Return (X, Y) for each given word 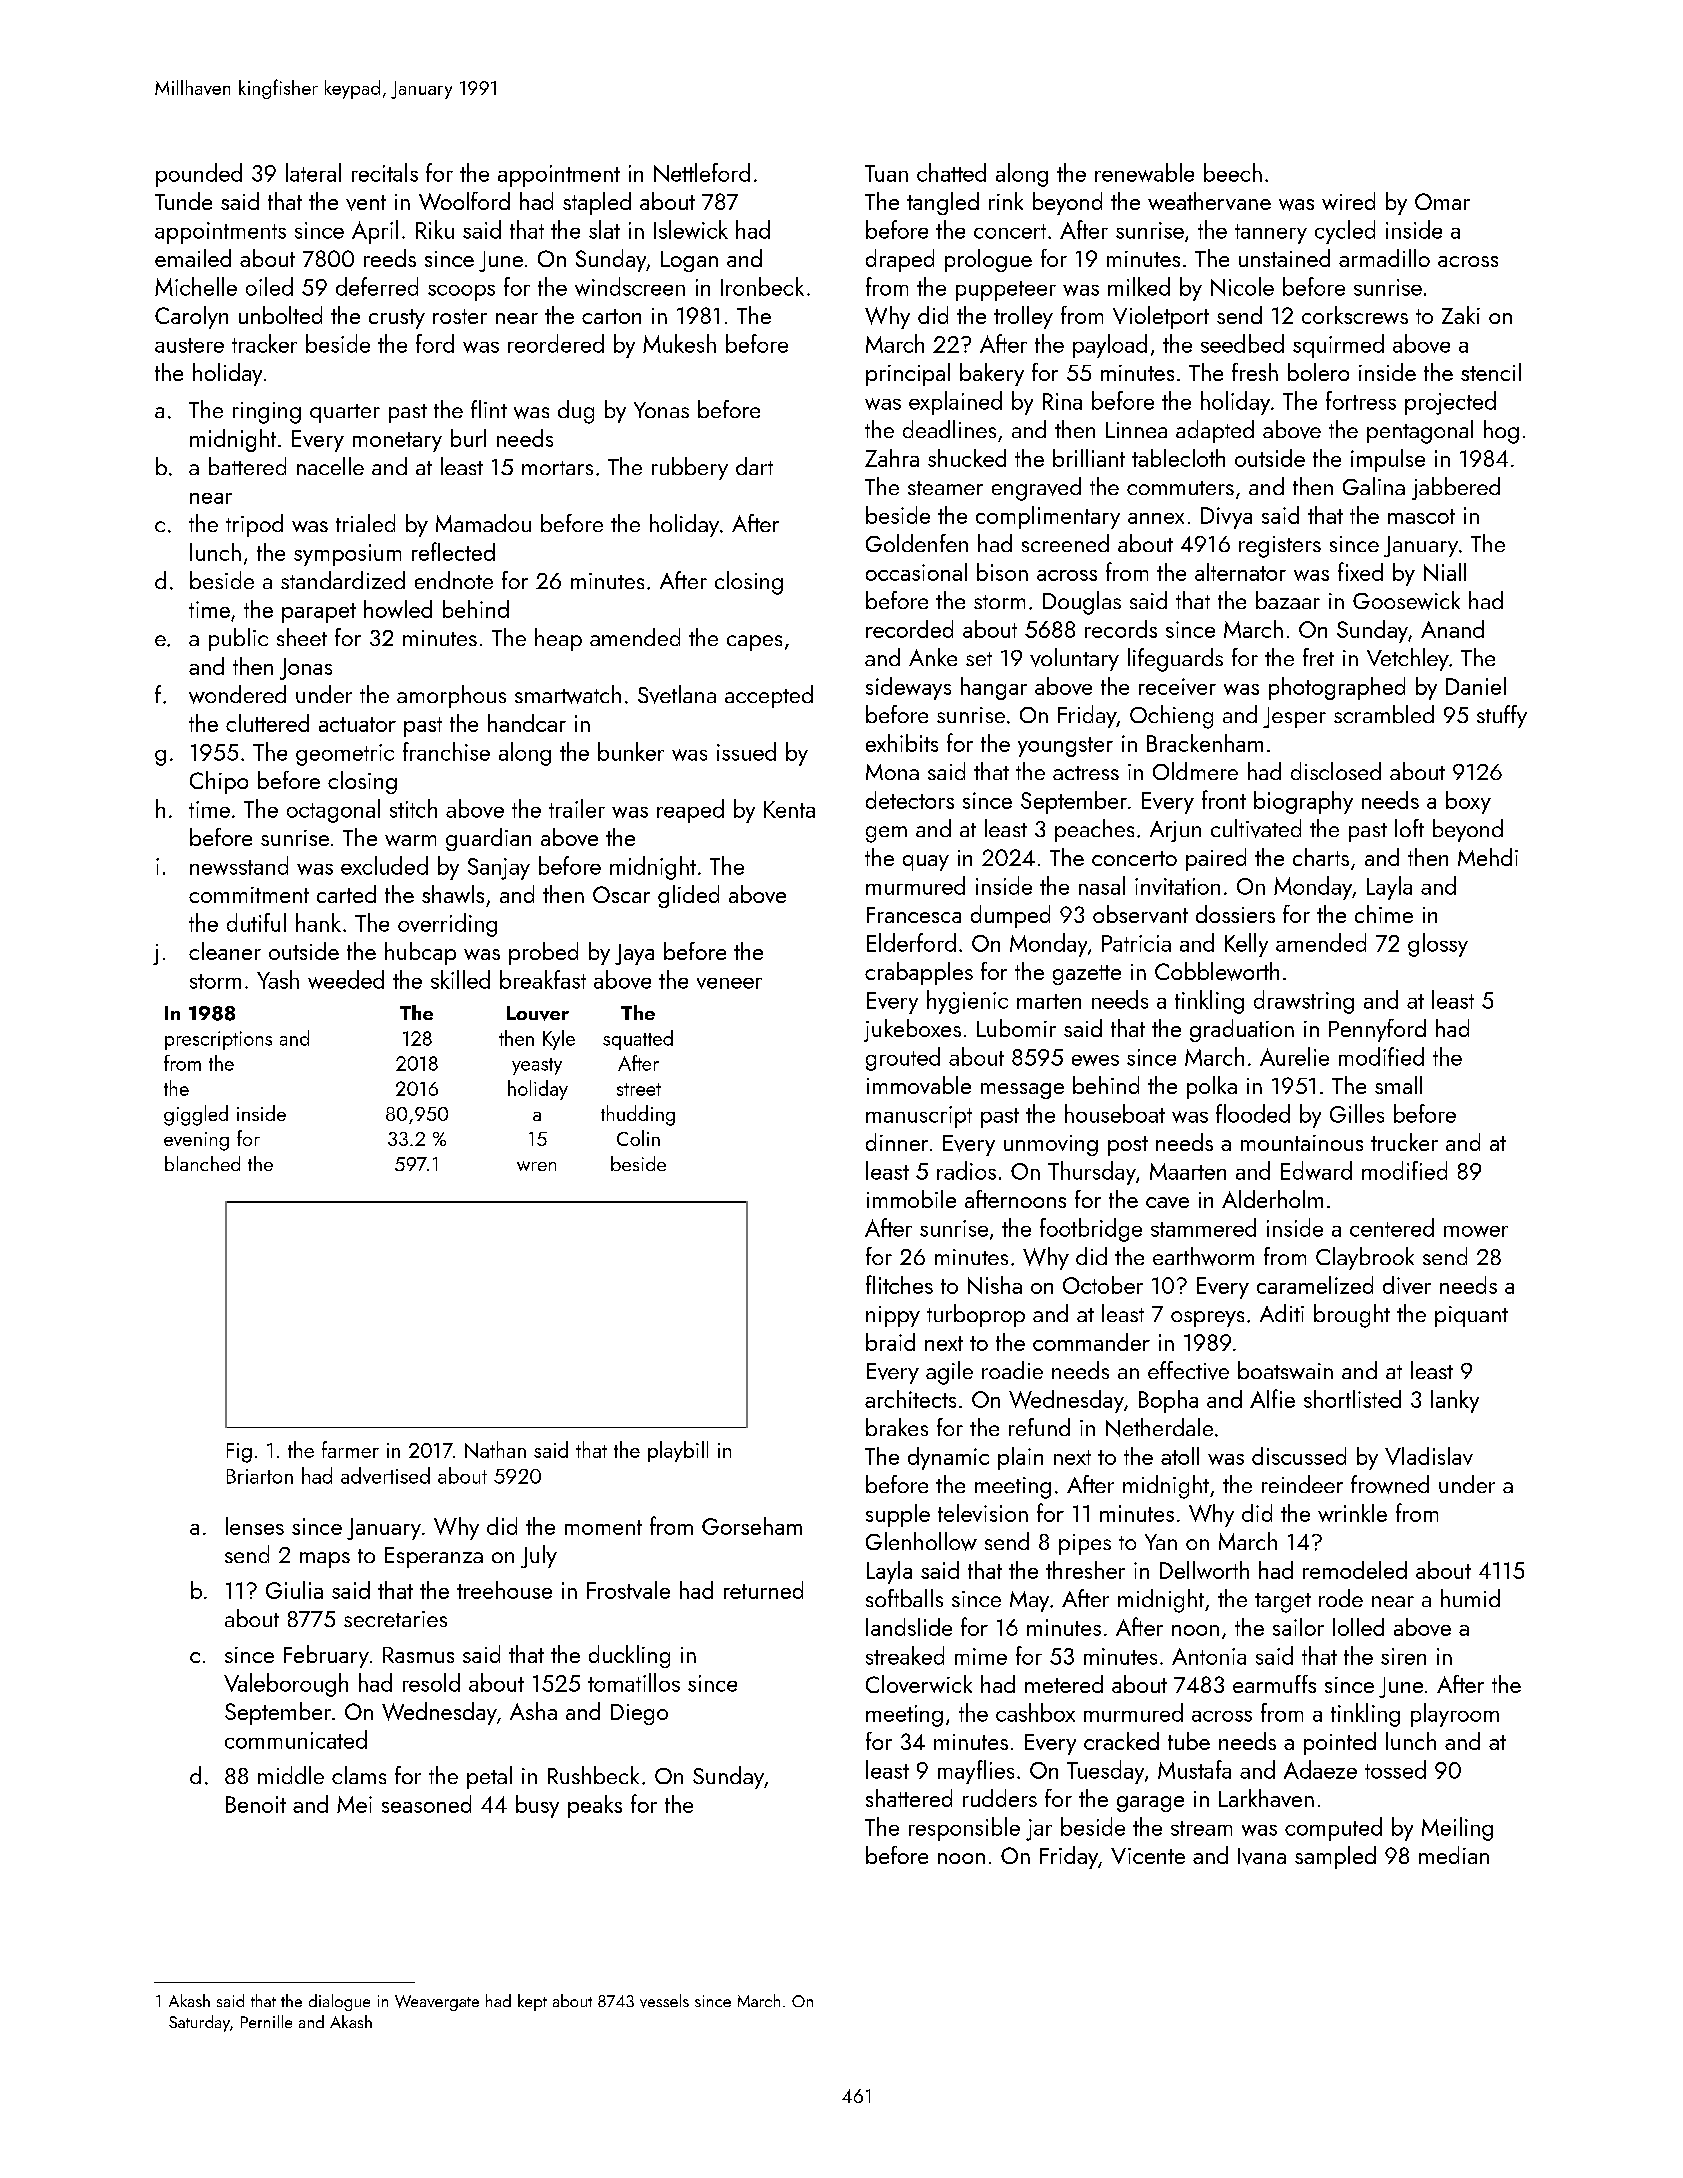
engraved (1036, 489)
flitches (899, 1284)
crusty (397, 319)
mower (1476, 1231)
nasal (1102, 885)
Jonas (306, 669)
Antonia (1209, 1656)
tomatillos (634, 1682)
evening (196, 1141)
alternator (1240, 572)
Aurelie (1294, 1056)
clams (359, 1775)
